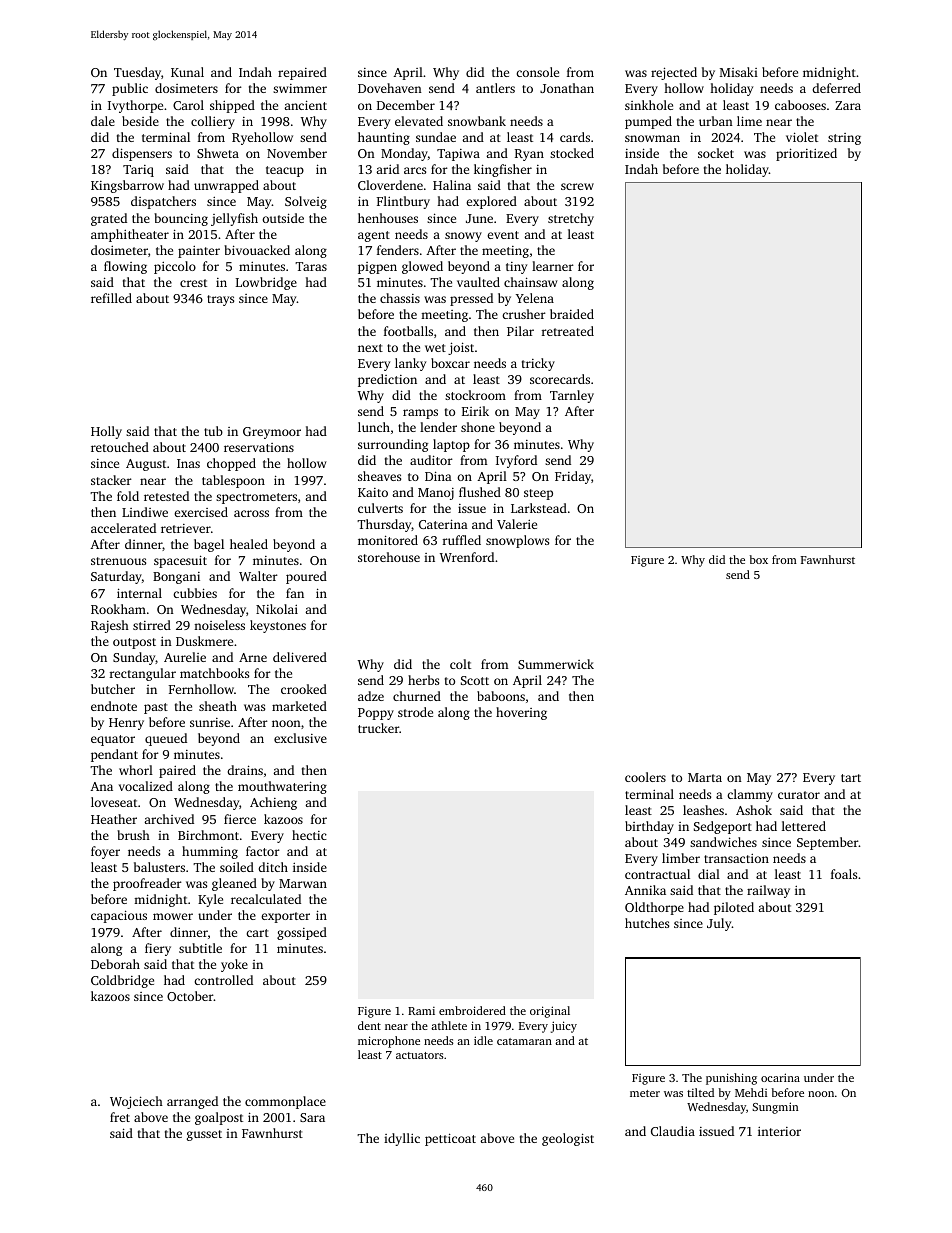  Describe the element at coordinates (739, 72) in the screenshot. I see `Misaki` at that location.
